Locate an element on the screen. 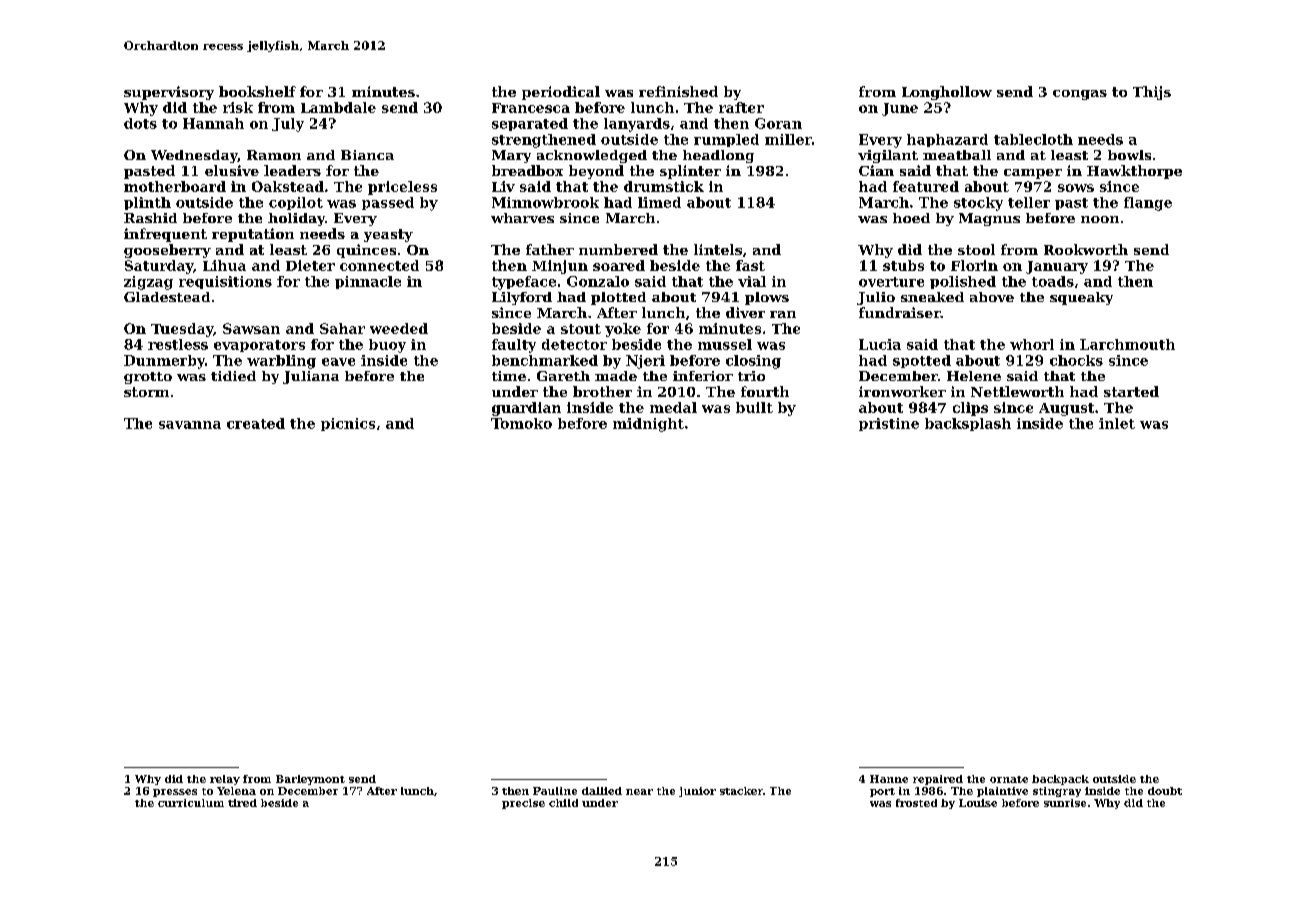 The width and height of the screenshot is (1308, 924). congas is located at coordinates (1080, 95).
